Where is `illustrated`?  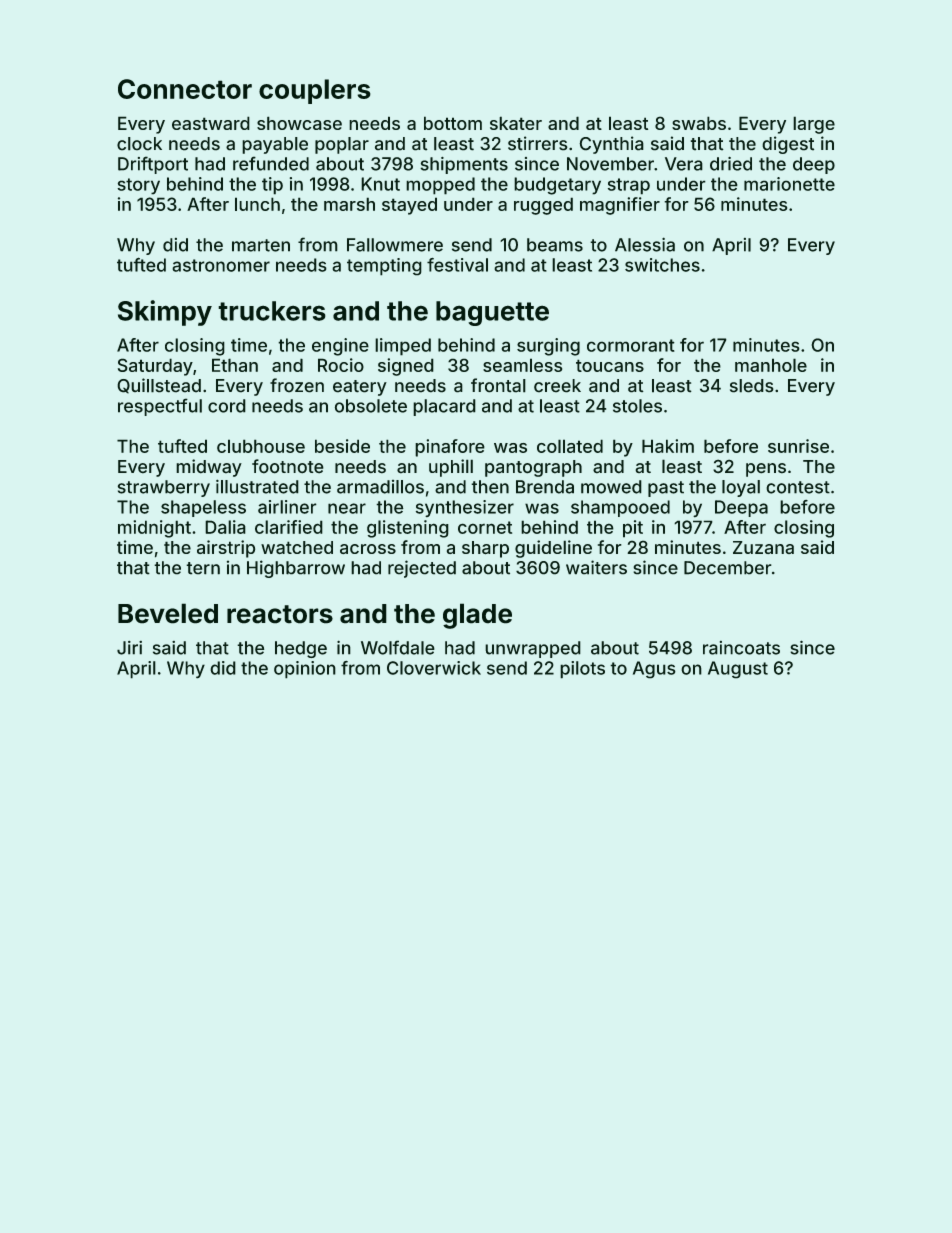 illustrated is located at coordinates (257, 486).
